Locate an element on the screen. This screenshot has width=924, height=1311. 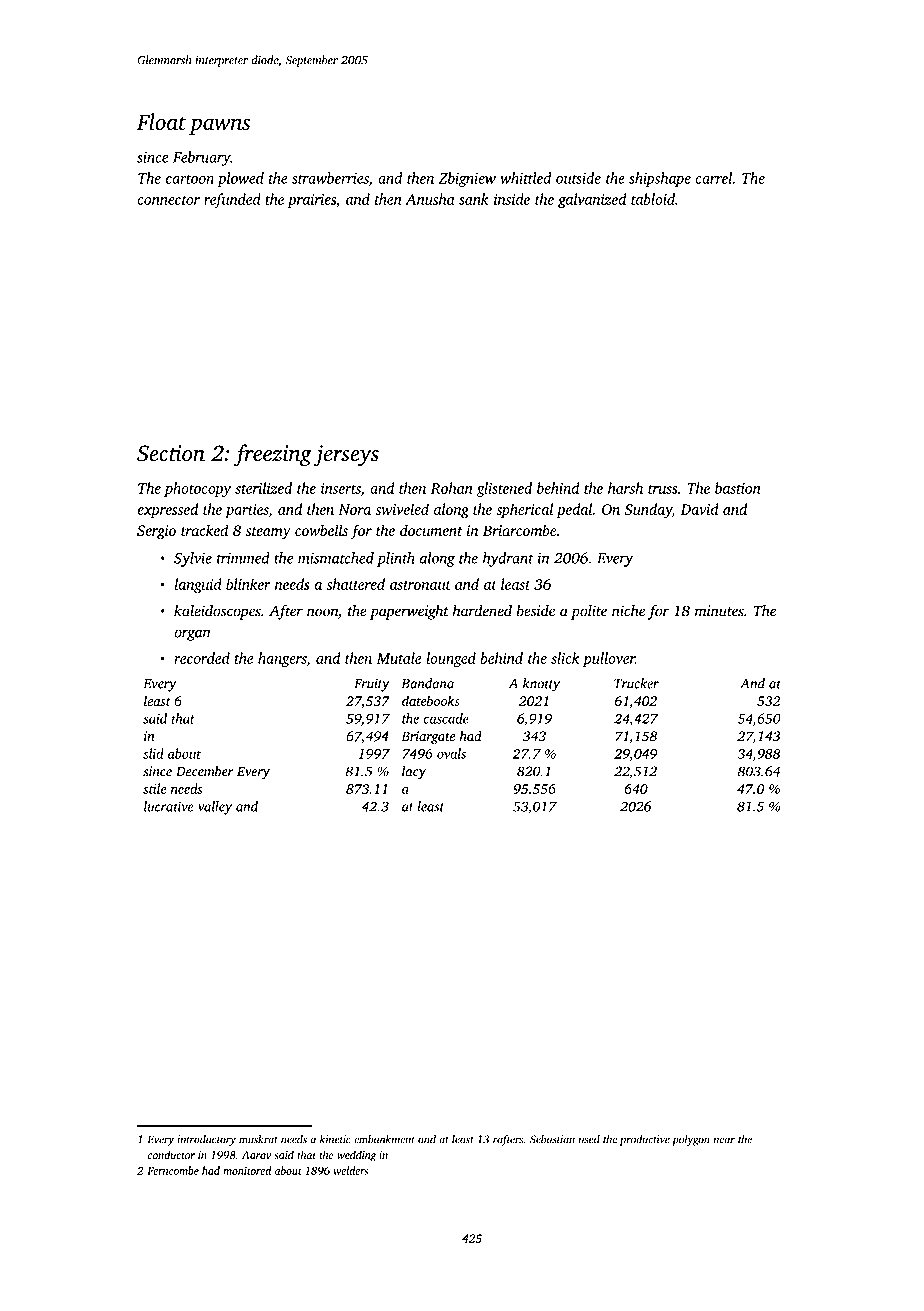
freezing is located at coordinates (273, 455).
